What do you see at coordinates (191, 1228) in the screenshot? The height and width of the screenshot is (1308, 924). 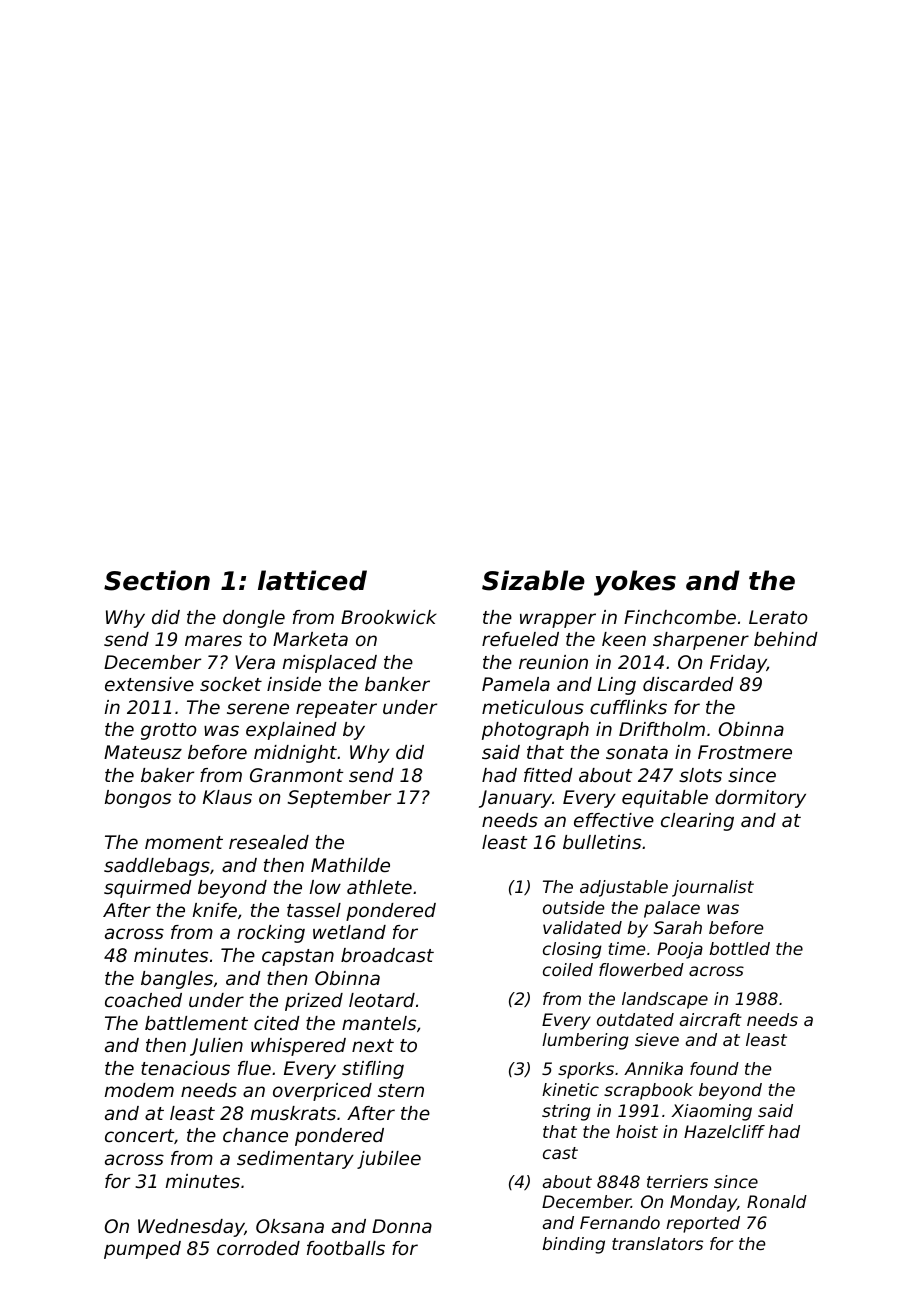 I see `Wednesday` at bounding box center [191, 1228].
